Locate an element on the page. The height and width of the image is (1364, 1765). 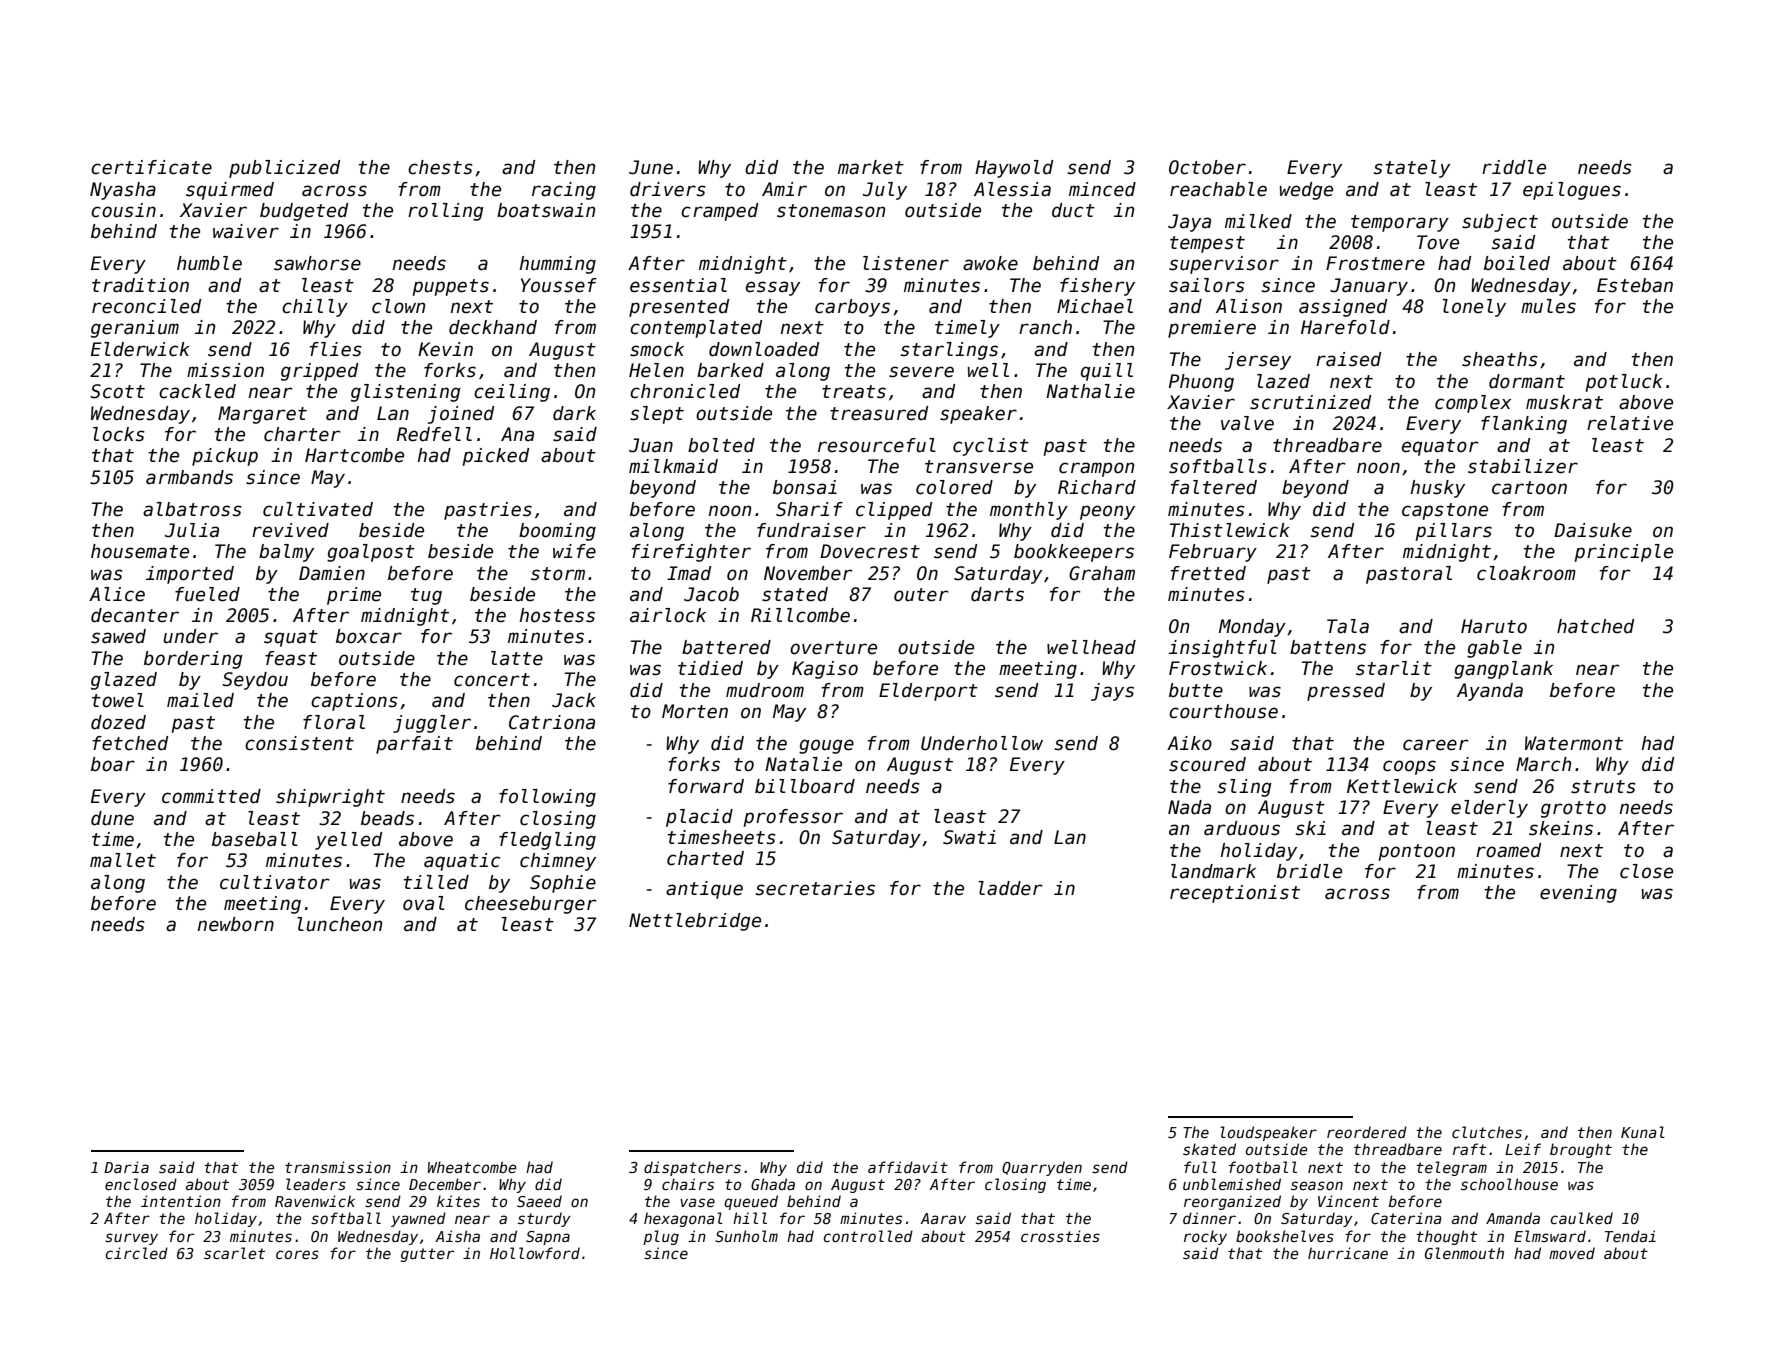
publicized is located at coordinates (284, 169).
